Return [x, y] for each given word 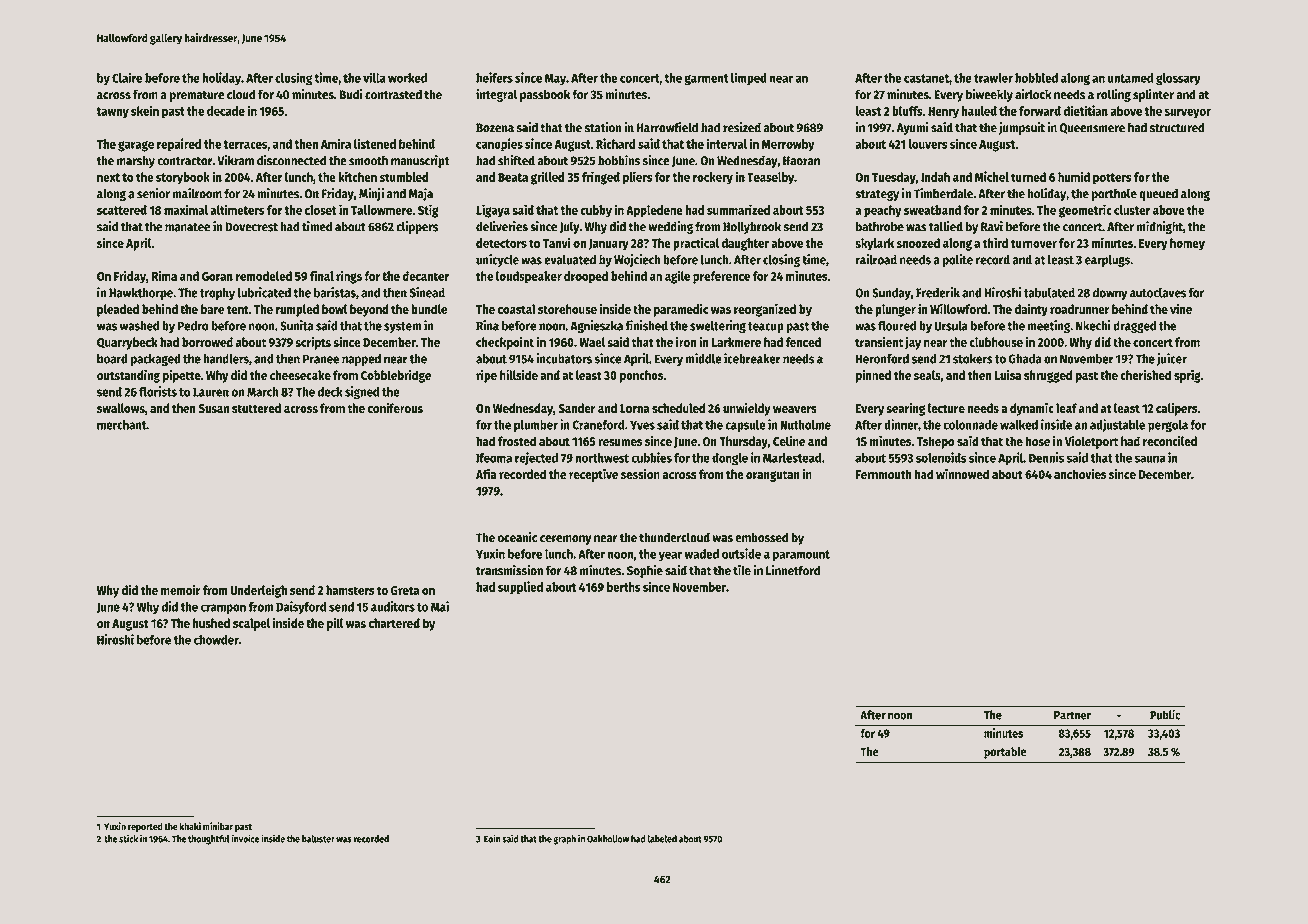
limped [749, 79]
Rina [487, 325]
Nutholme [805, 425]
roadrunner [1080, 309]
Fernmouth [884, 474]
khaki [190, 826]
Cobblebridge [396, 376]
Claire [127, 77]
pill [335, 624]
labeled [662, 839]
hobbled [1036, 78]
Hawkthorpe [141, 294]
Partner [1072, 715]
